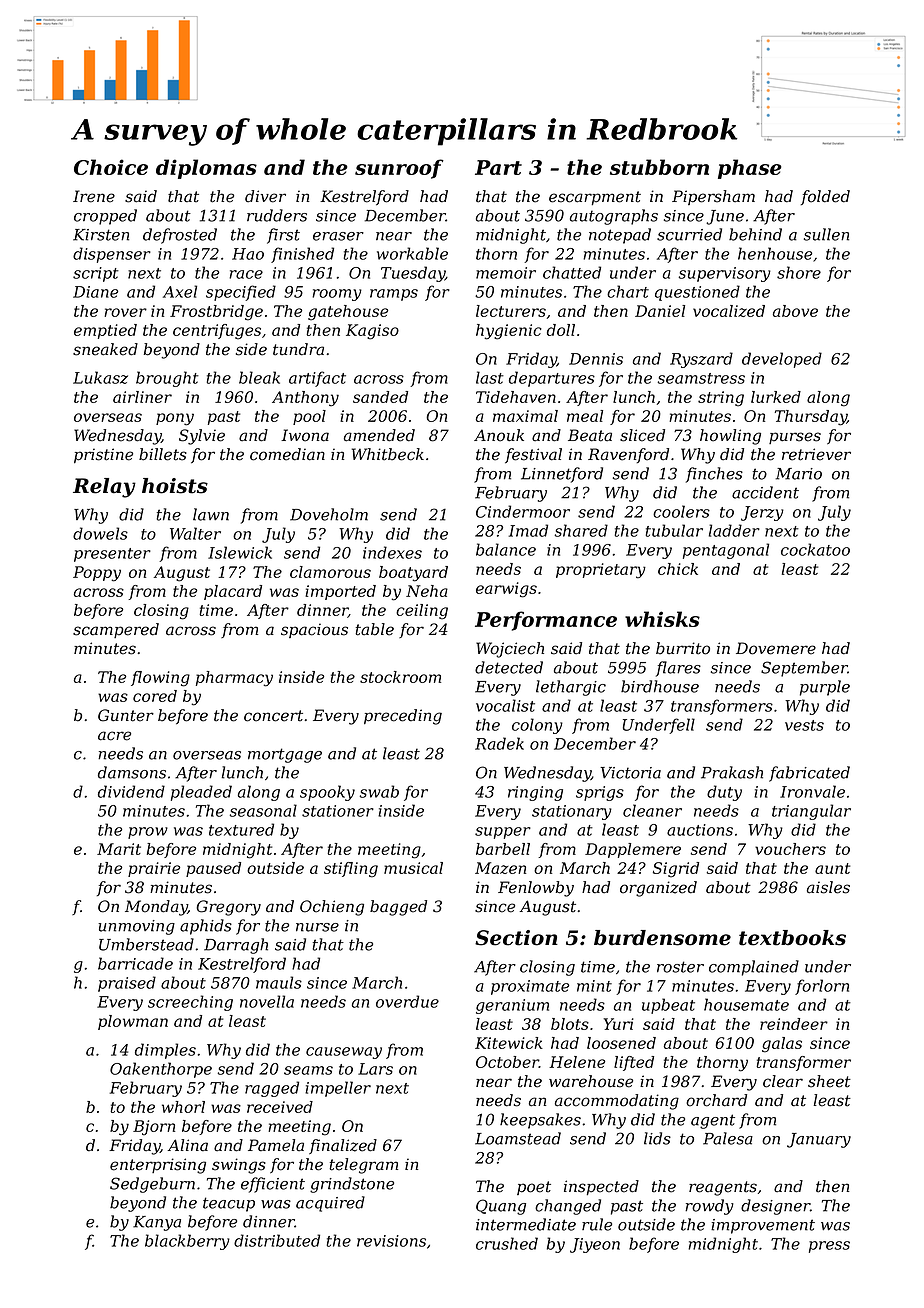  What do you see at coordinates (152, 1185) in the screenshot?
I see `Sedgeburn` at bounding box center [152, 1185].
